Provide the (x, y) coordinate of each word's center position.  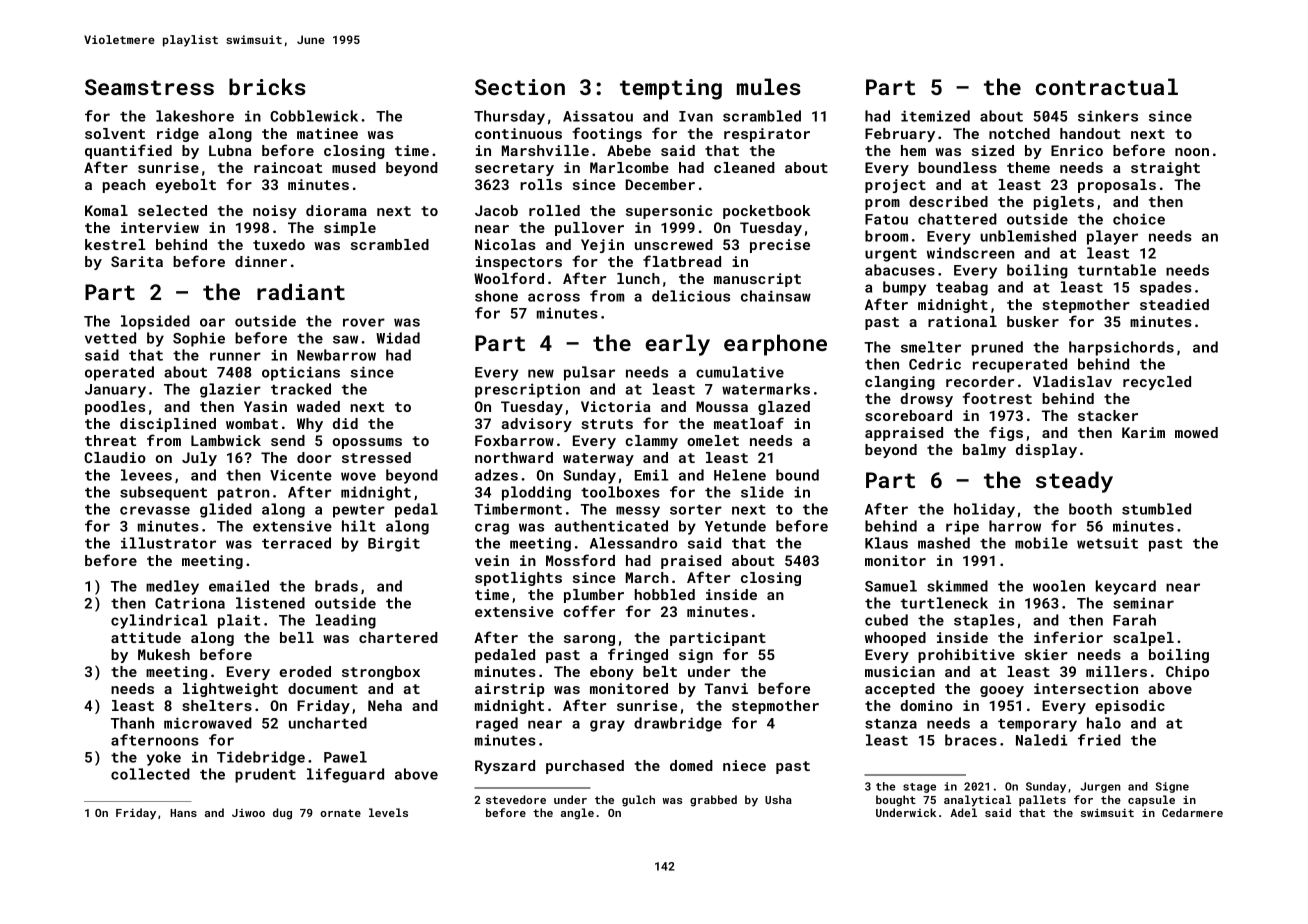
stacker (1108, 415)
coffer (589, 611)
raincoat (288, 167)
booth (1090, 509)
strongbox (381, 673)
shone (496, 296)
